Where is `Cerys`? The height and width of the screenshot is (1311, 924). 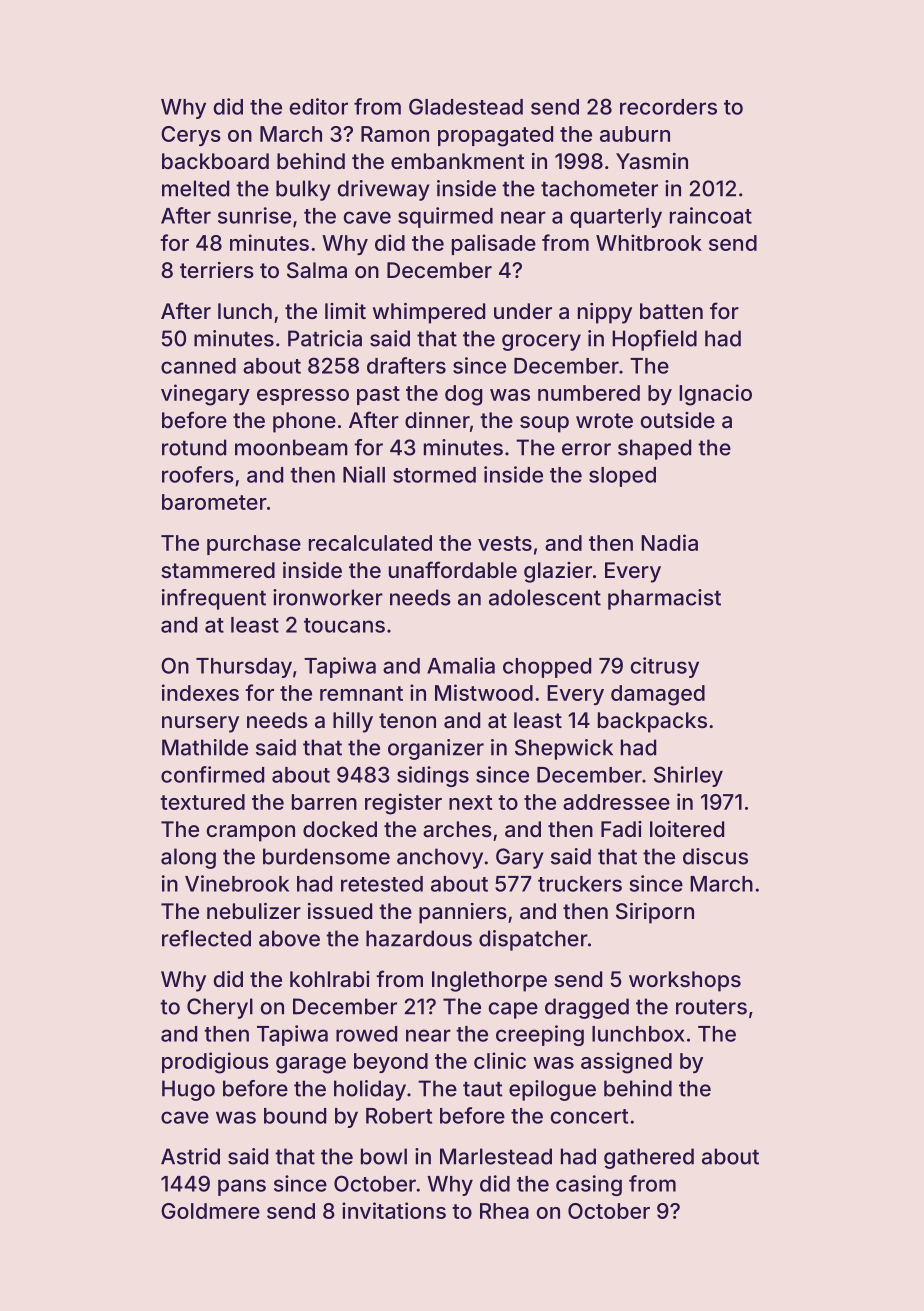 Cerys is located at coordinates (191, 136).
